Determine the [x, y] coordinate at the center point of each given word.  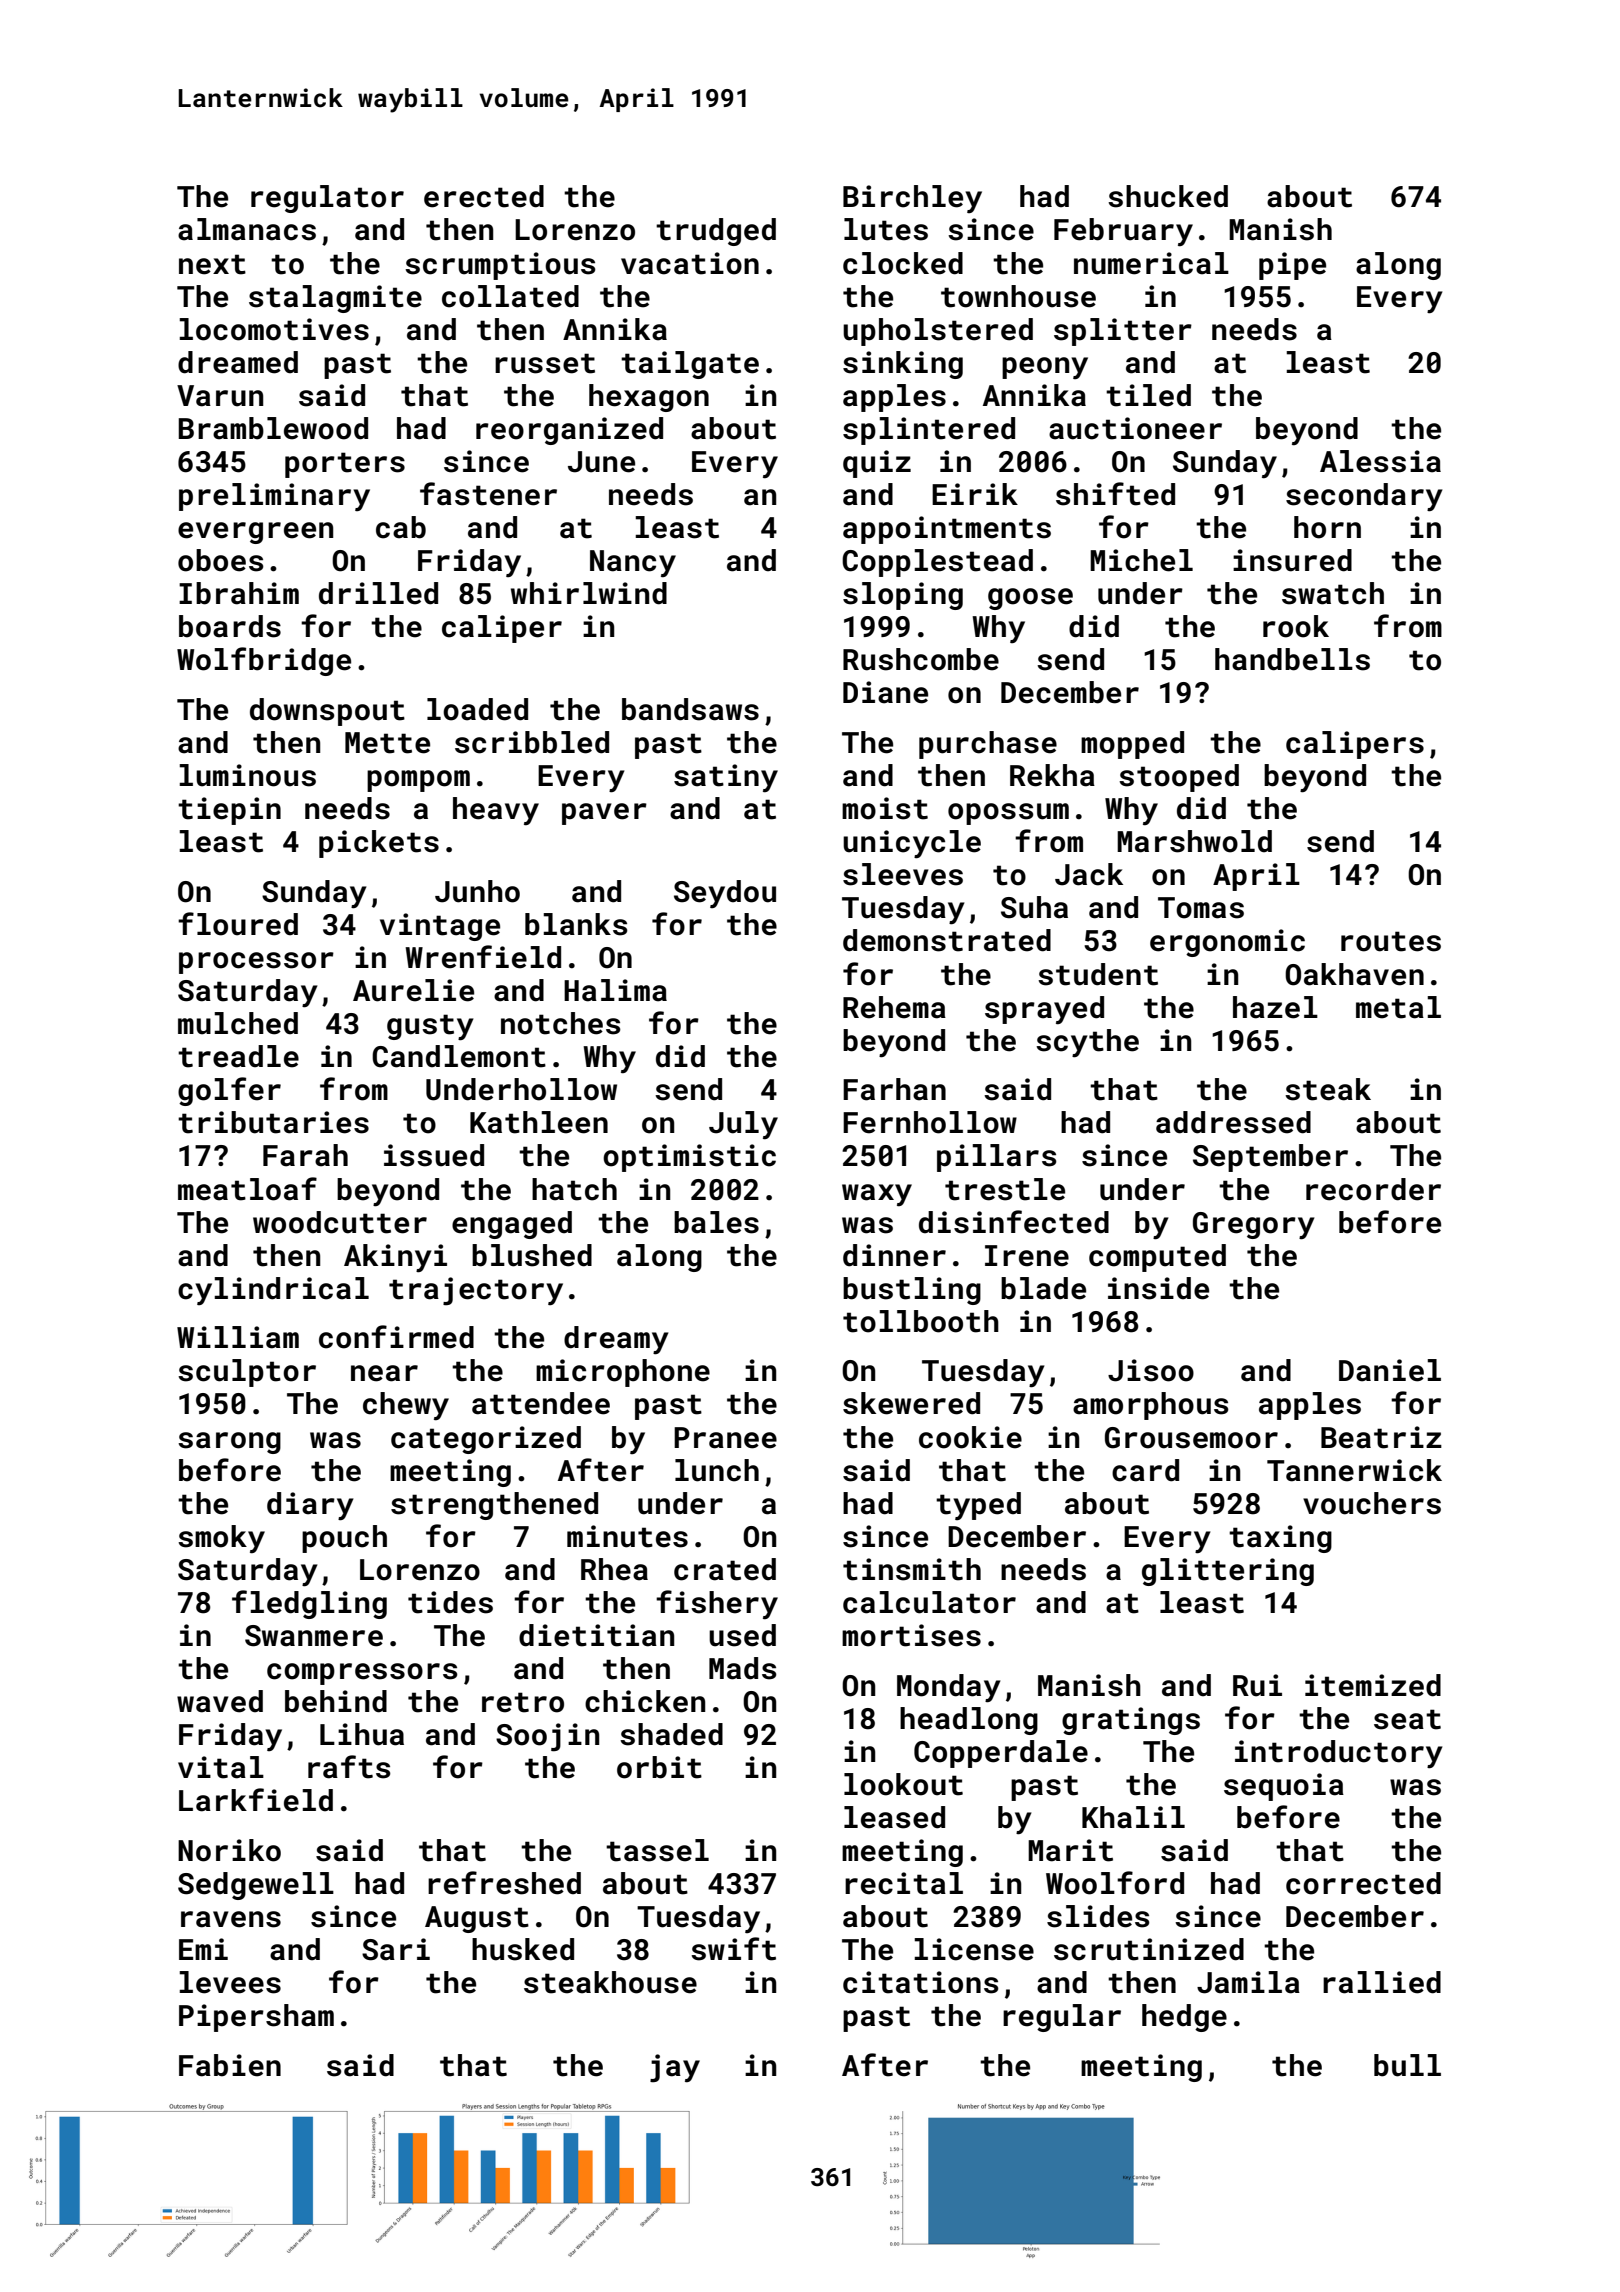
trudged [716, 232]
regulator [327, 199]
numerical [1151, 263]
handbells [1292, 659]
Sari [396, 1949]
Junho [477, 891]
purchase [988, 745]
